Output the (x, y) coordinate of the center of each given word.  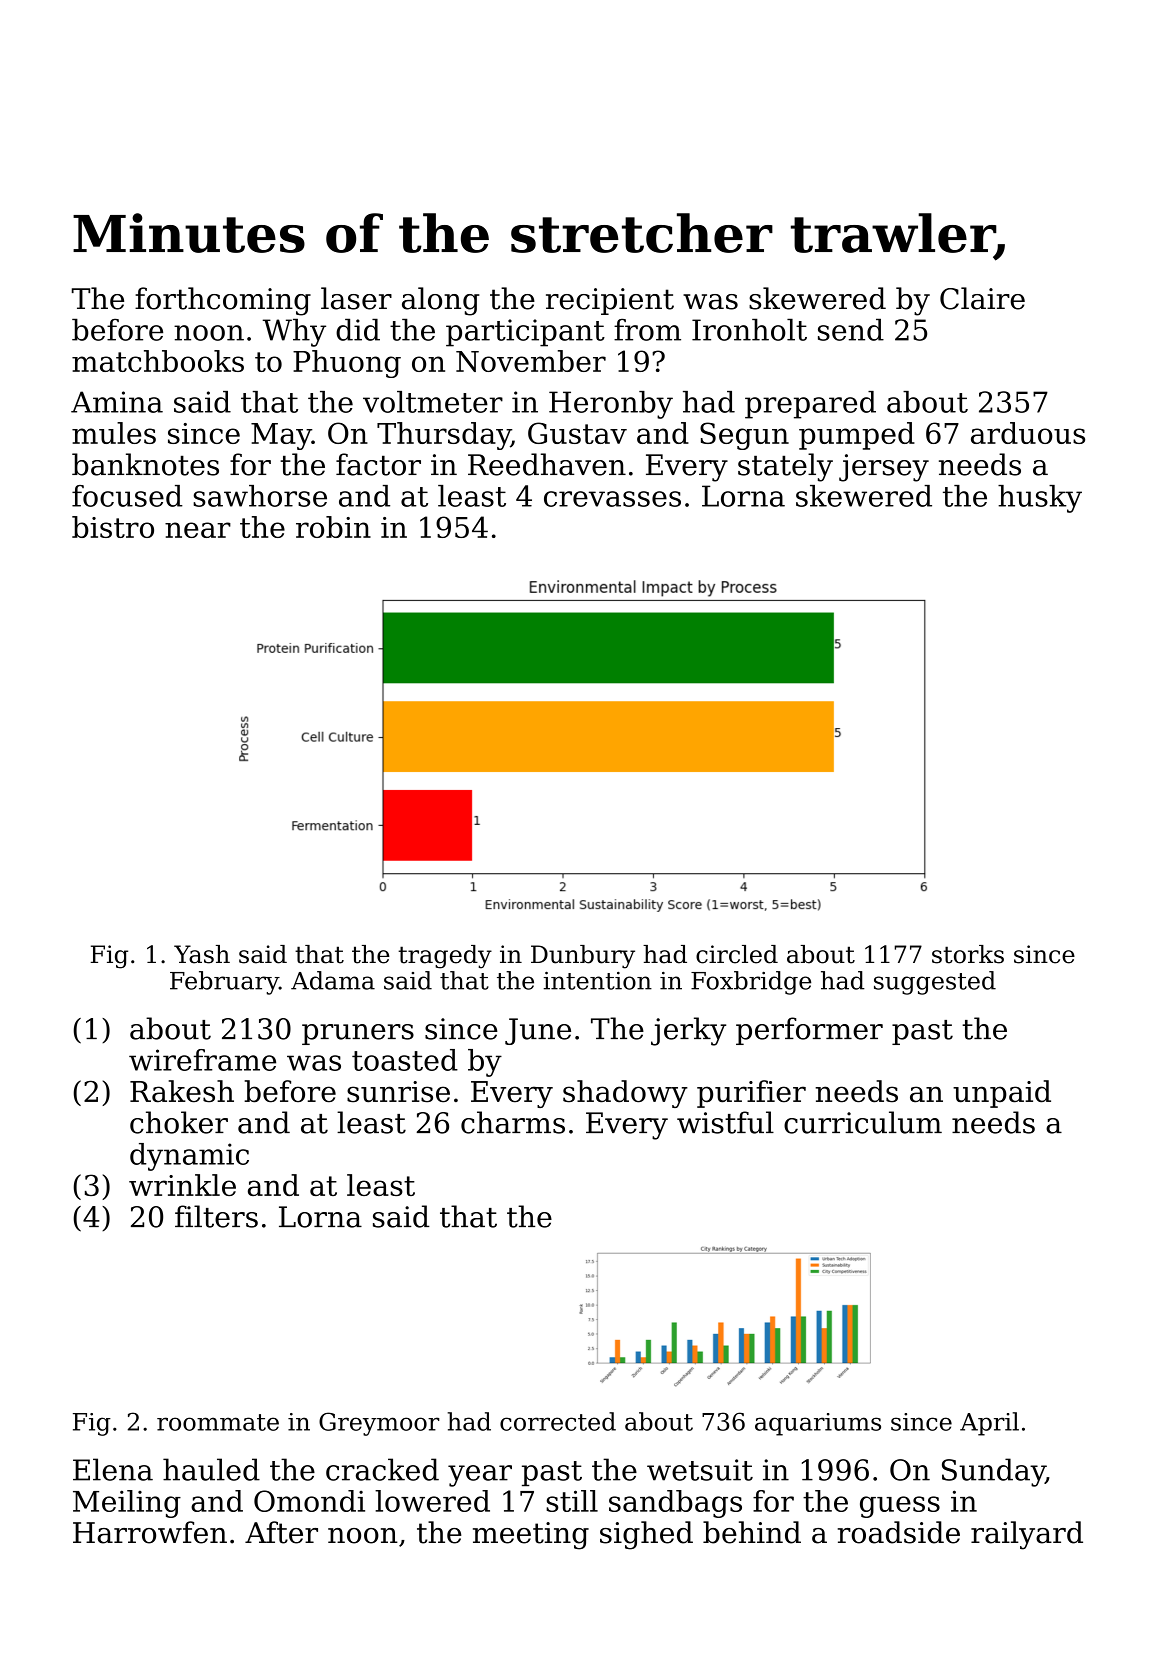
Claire (982, 298)
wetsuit (700, 1470)
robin (333, 527)
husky (1040, 499)
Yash (202, 954)
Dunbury (583, 957)
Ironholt (749, 329)
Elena (113, 1469)
